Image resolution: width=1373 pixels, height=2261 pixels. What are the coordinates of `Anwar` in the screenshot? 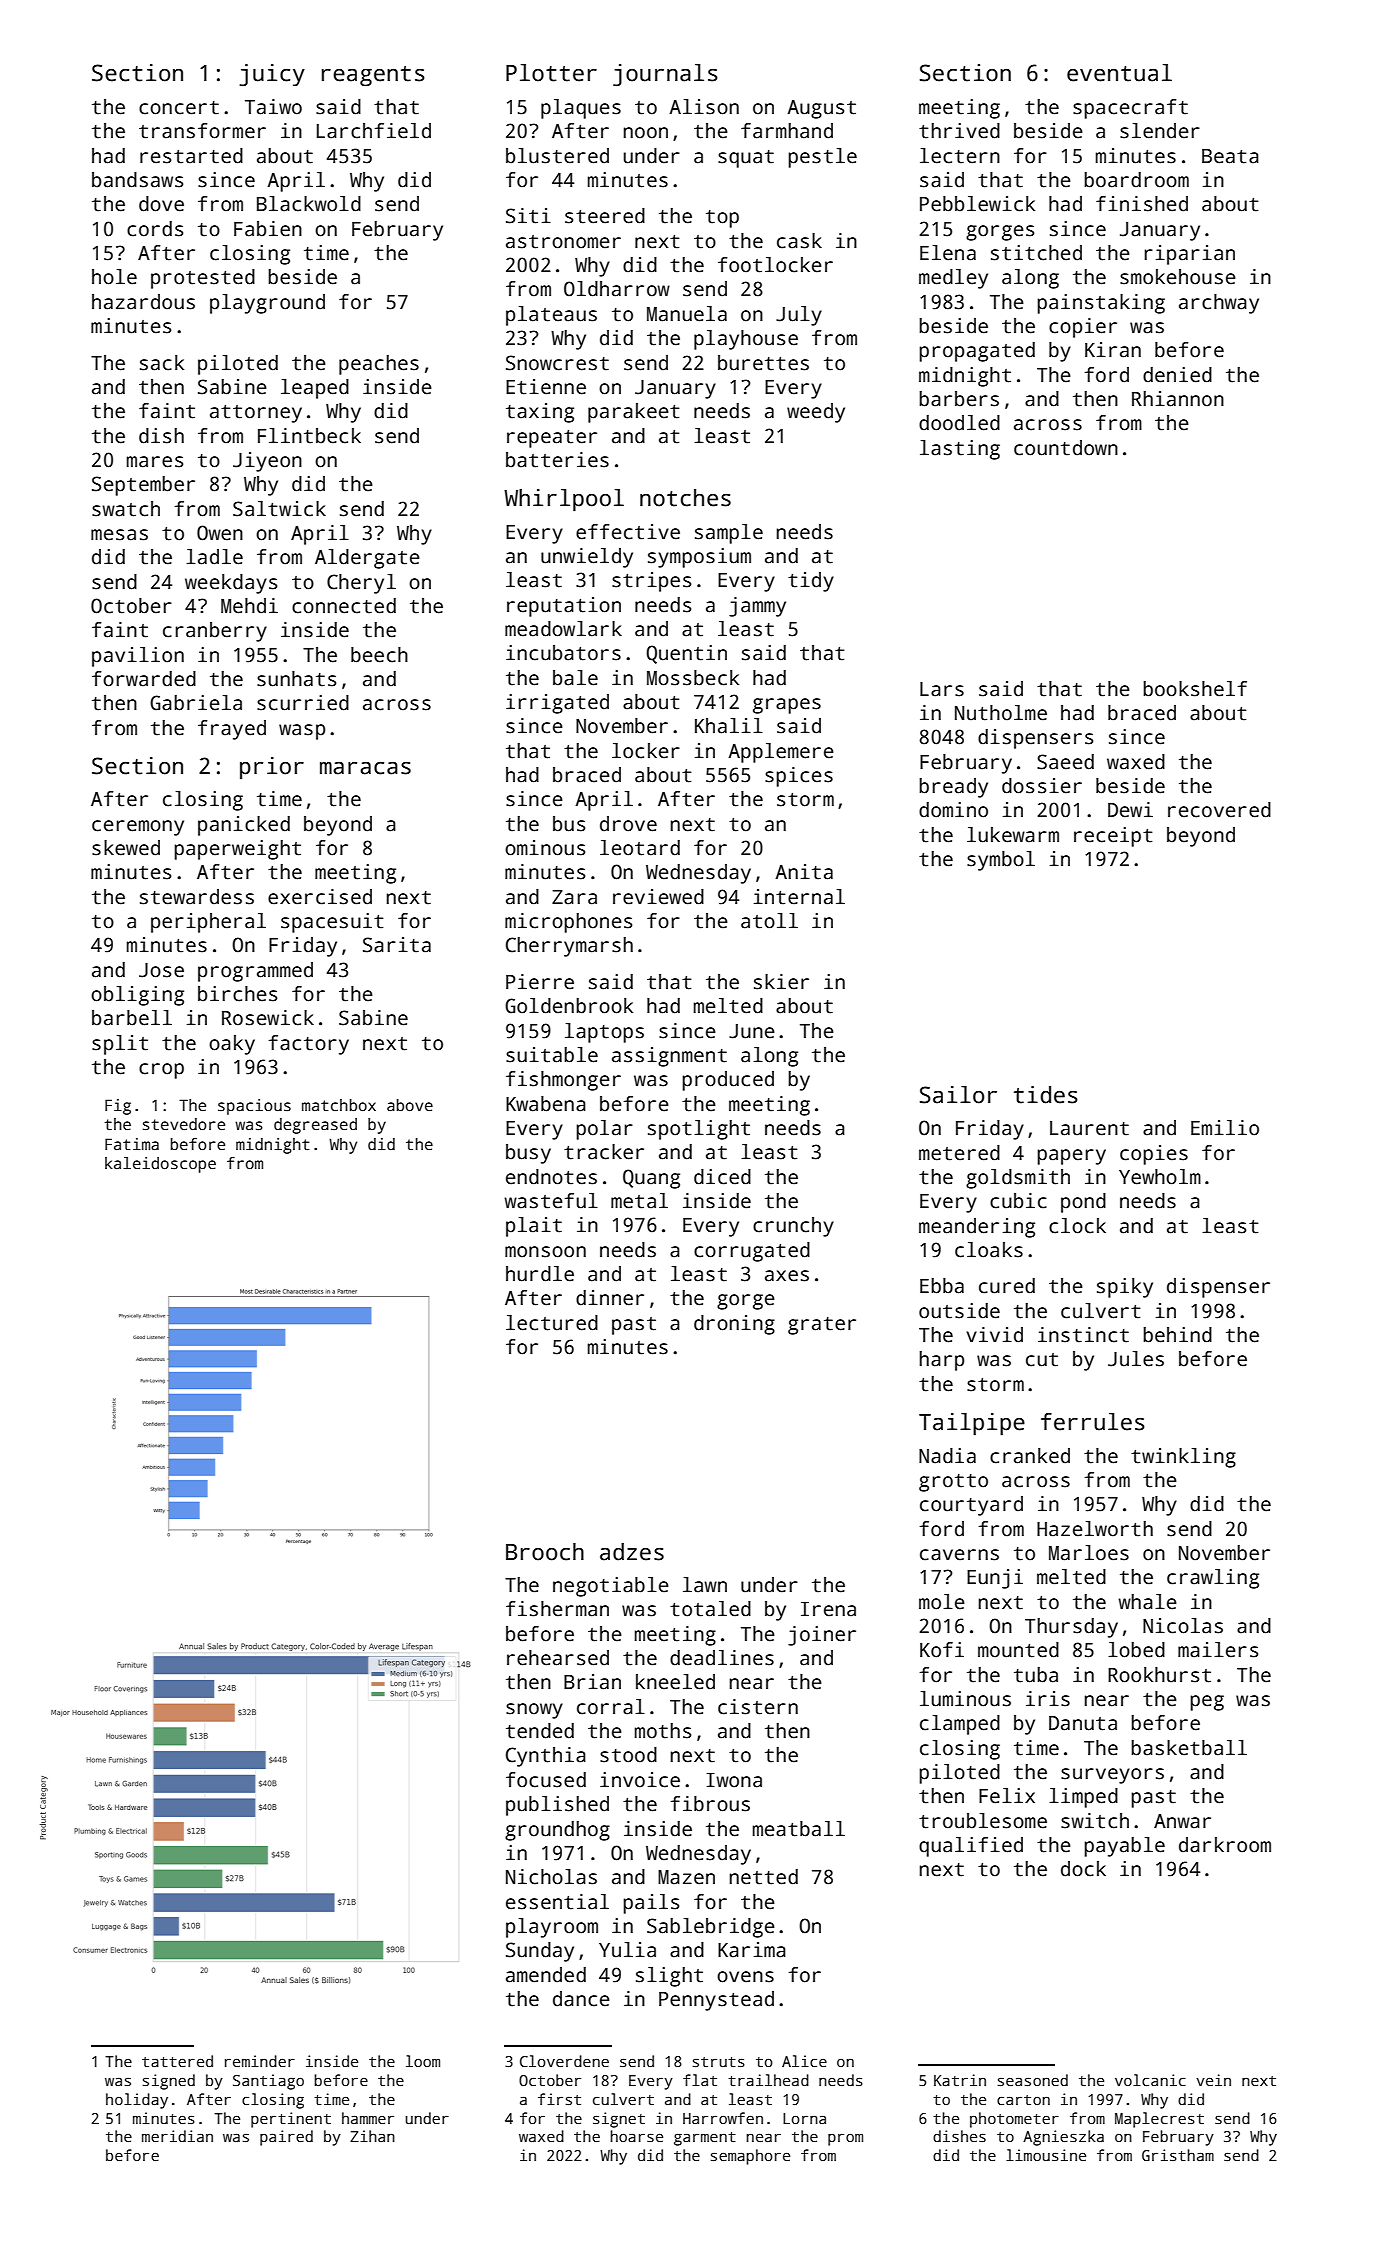 It's located at (1182, 1821).
